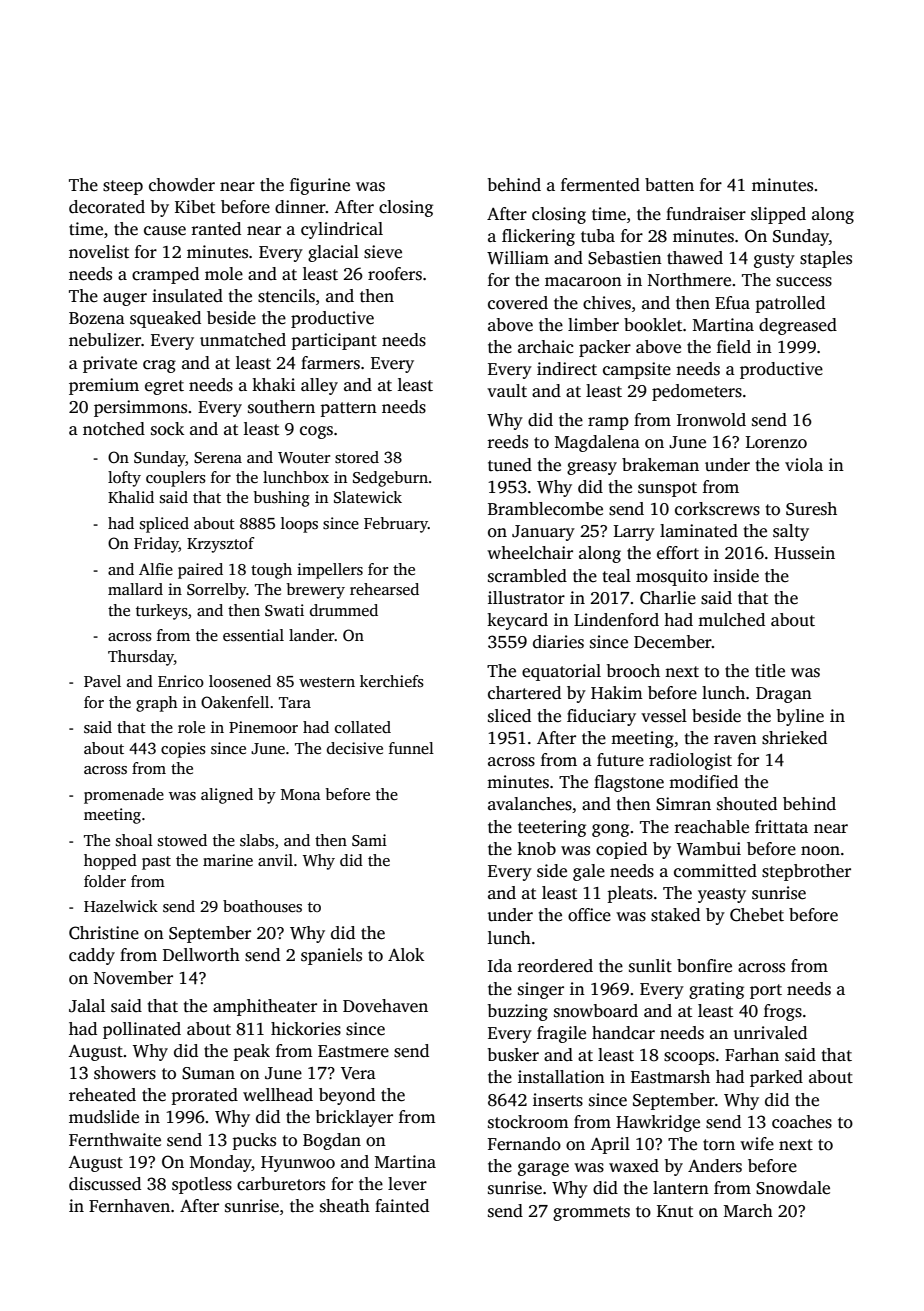 The height and width of the image is (1311, 924). What do you see at coordinates (717, 509) in the image?
I see `corkscrews` at bounding box center [717, 509].
